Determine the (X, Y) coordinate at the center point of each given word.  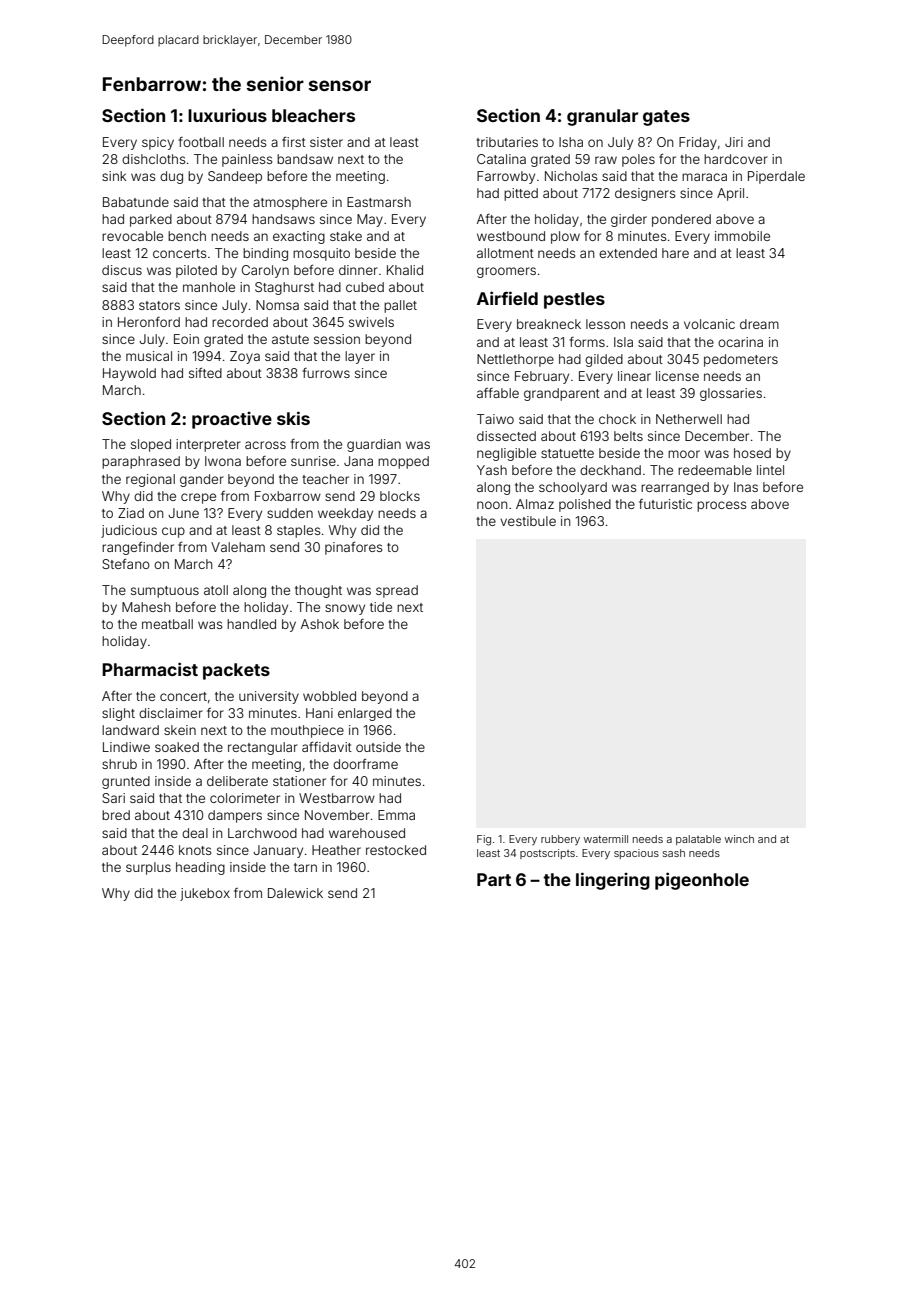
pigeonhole (702, 881)
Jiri (734, 142)
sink (114, 176)
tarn (305, 867)
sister (326, 142)
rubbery (560, 840)
